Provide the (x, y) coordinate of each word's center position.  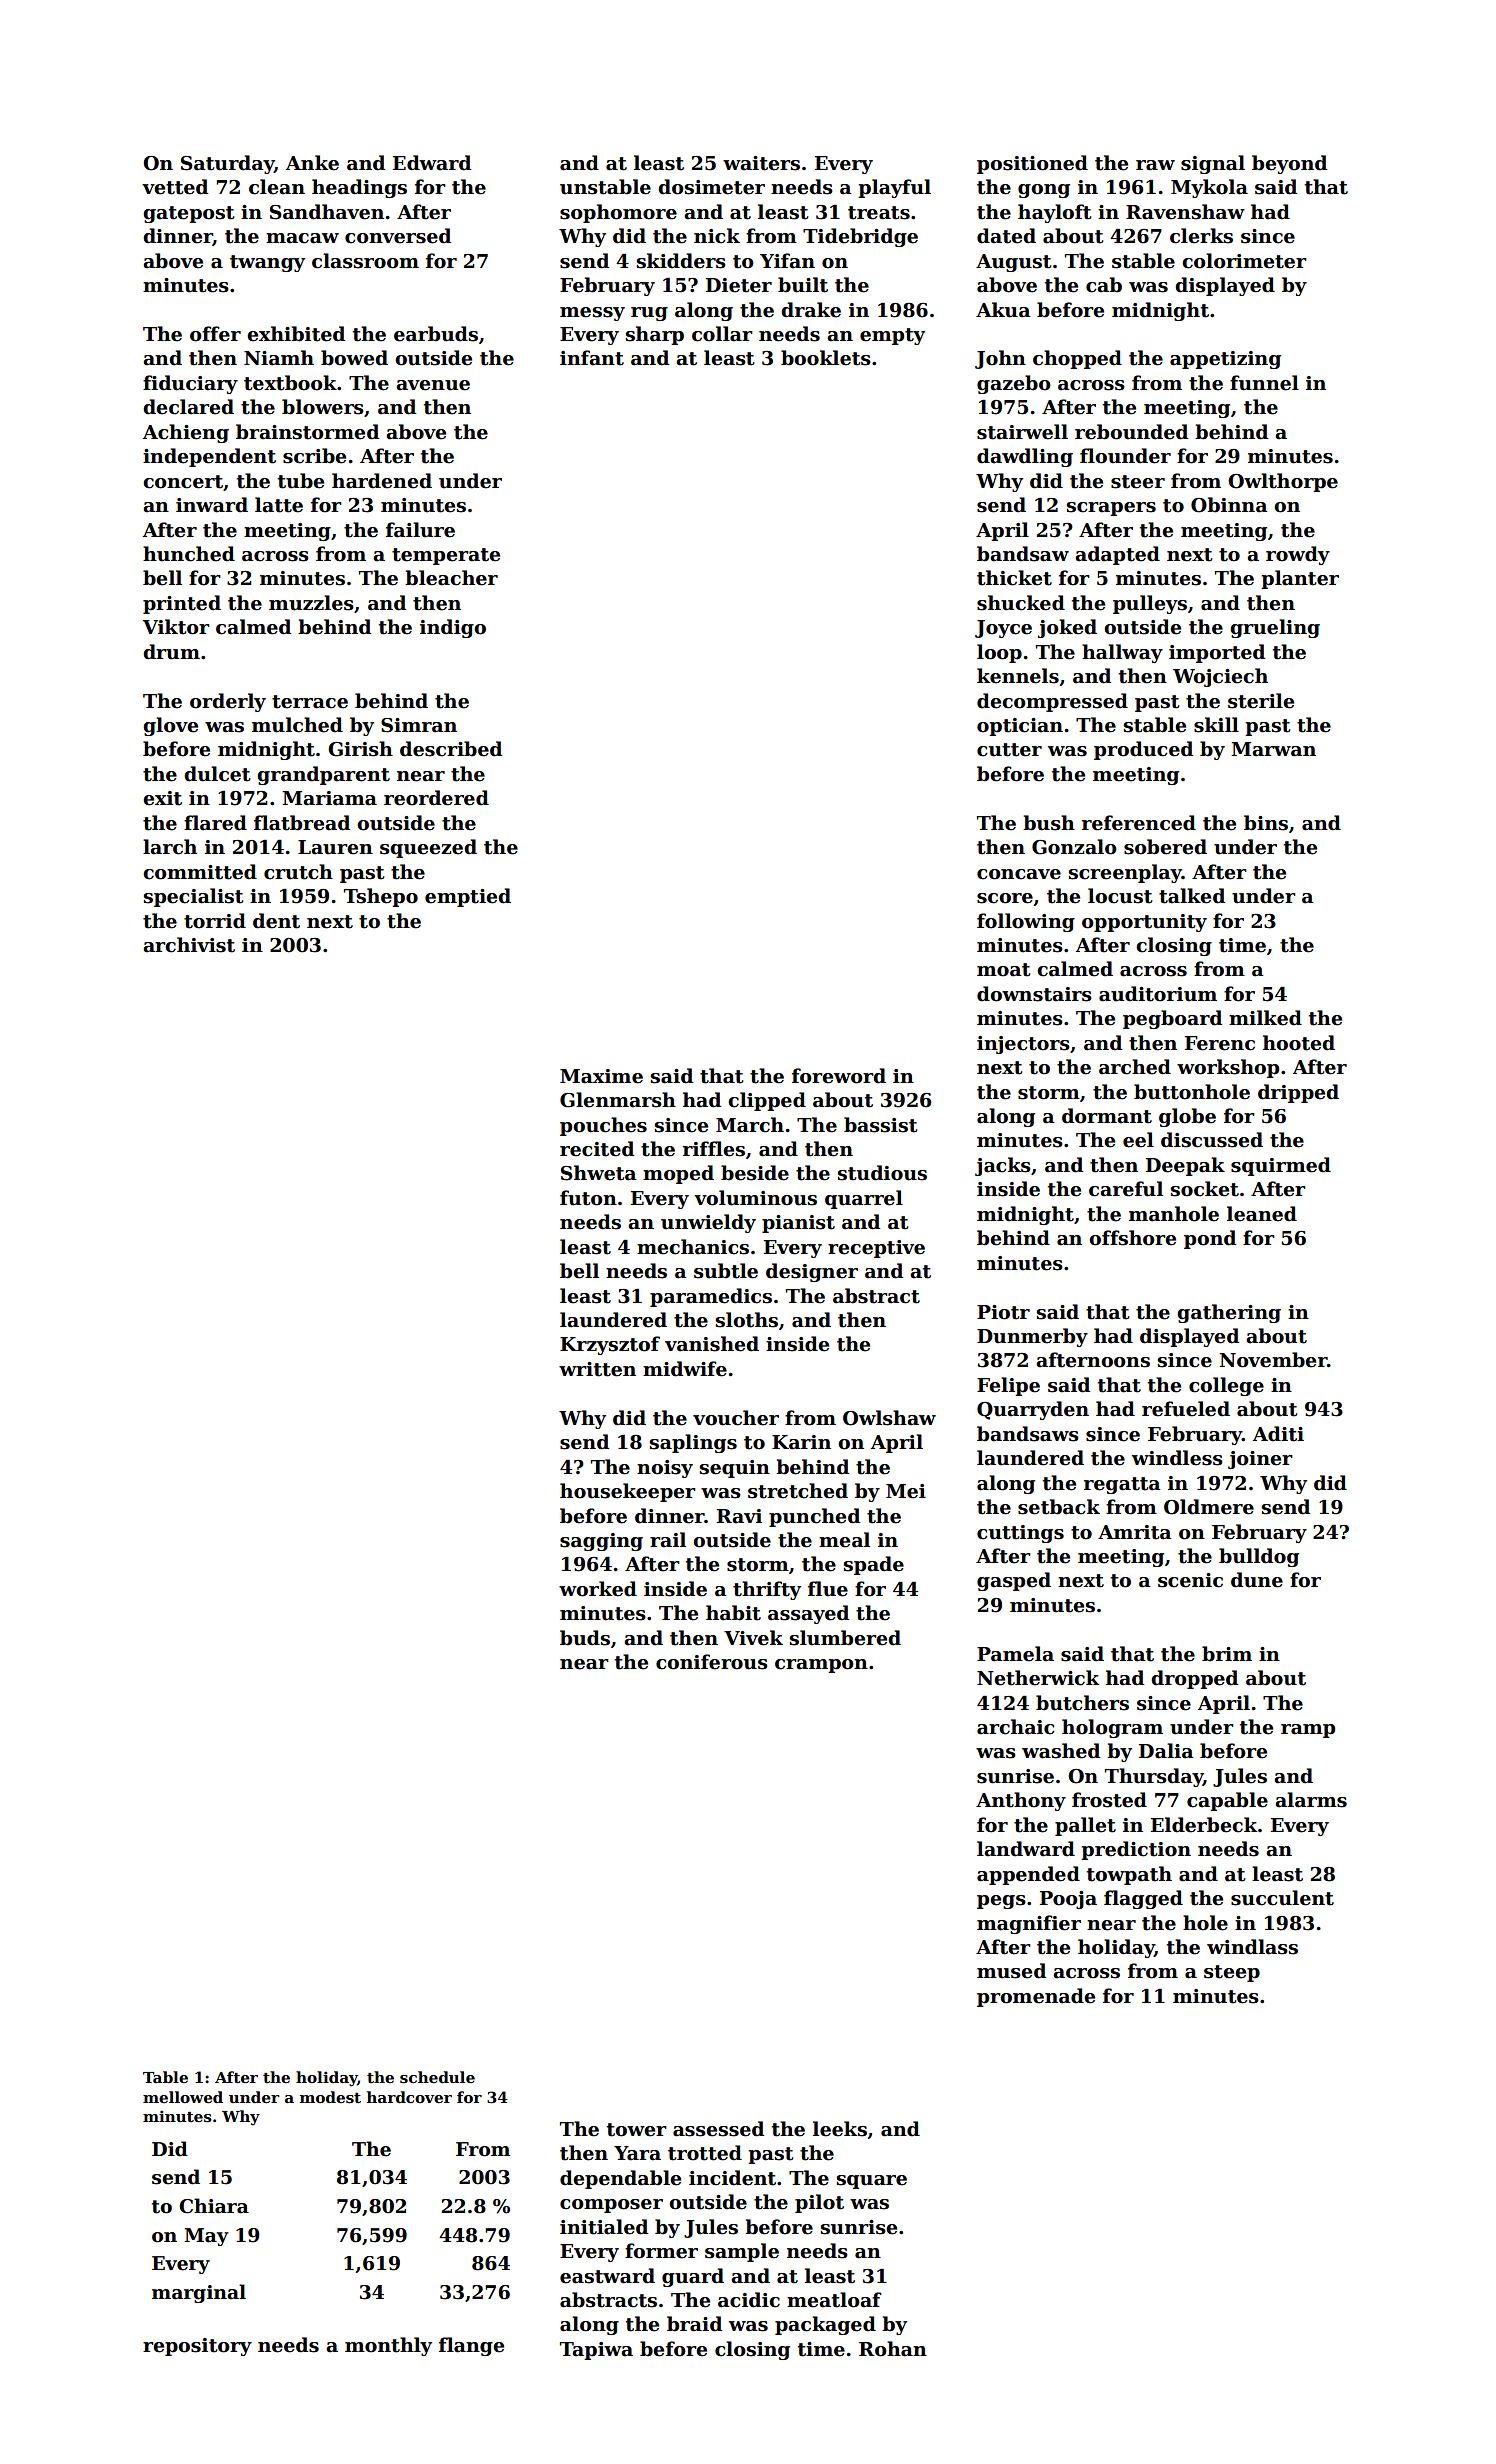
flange (471, 2346)
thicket (1014, 578)
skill (1216, 725)
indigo (453, 628)
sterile (1261, 701)
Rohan (893, 2349)
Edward (432, 163)
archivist (189, 945)
